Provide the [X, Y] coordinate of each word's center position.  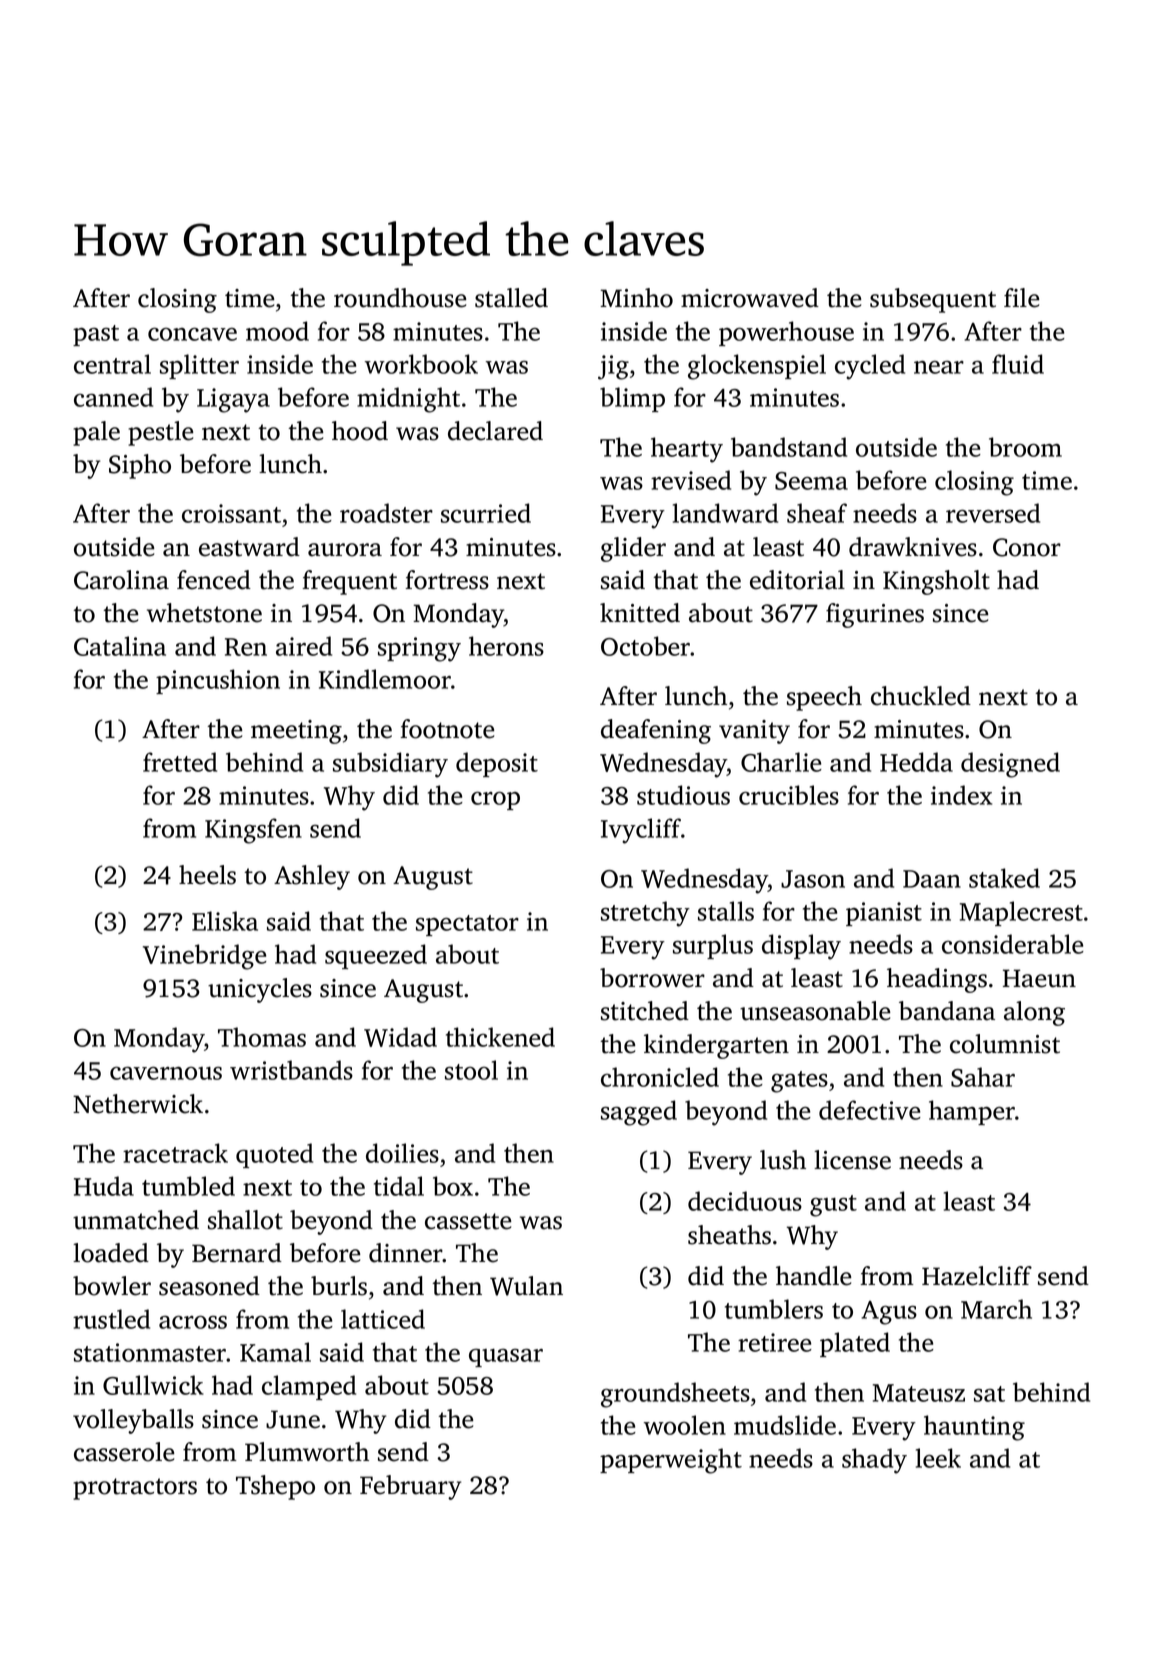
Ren [246, 647]
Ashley [312, 877]
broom [1025, 447]
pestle [160, 433]
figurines [875, 615]
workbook [421, 364]
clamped [309, 1387]
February [410, 1487]
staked [1004, 878]
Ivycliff [641, 831]
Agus [889, 1313]
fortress [447, 580]
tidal [399, 1186]
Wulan [526, 1286]
